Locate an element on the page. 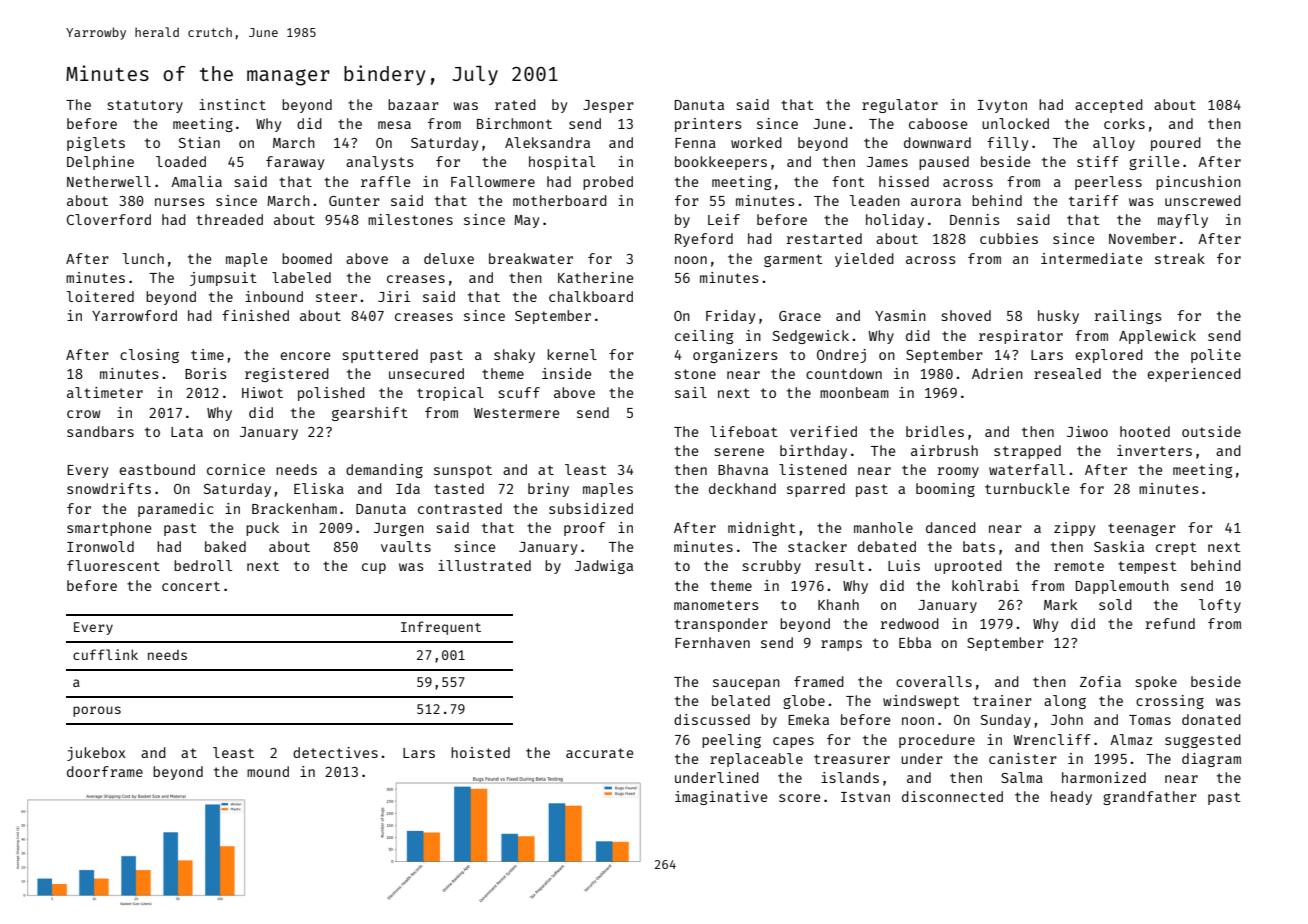 This image has width=1308, height=924. instinct is located at coordinates (232, 104).
